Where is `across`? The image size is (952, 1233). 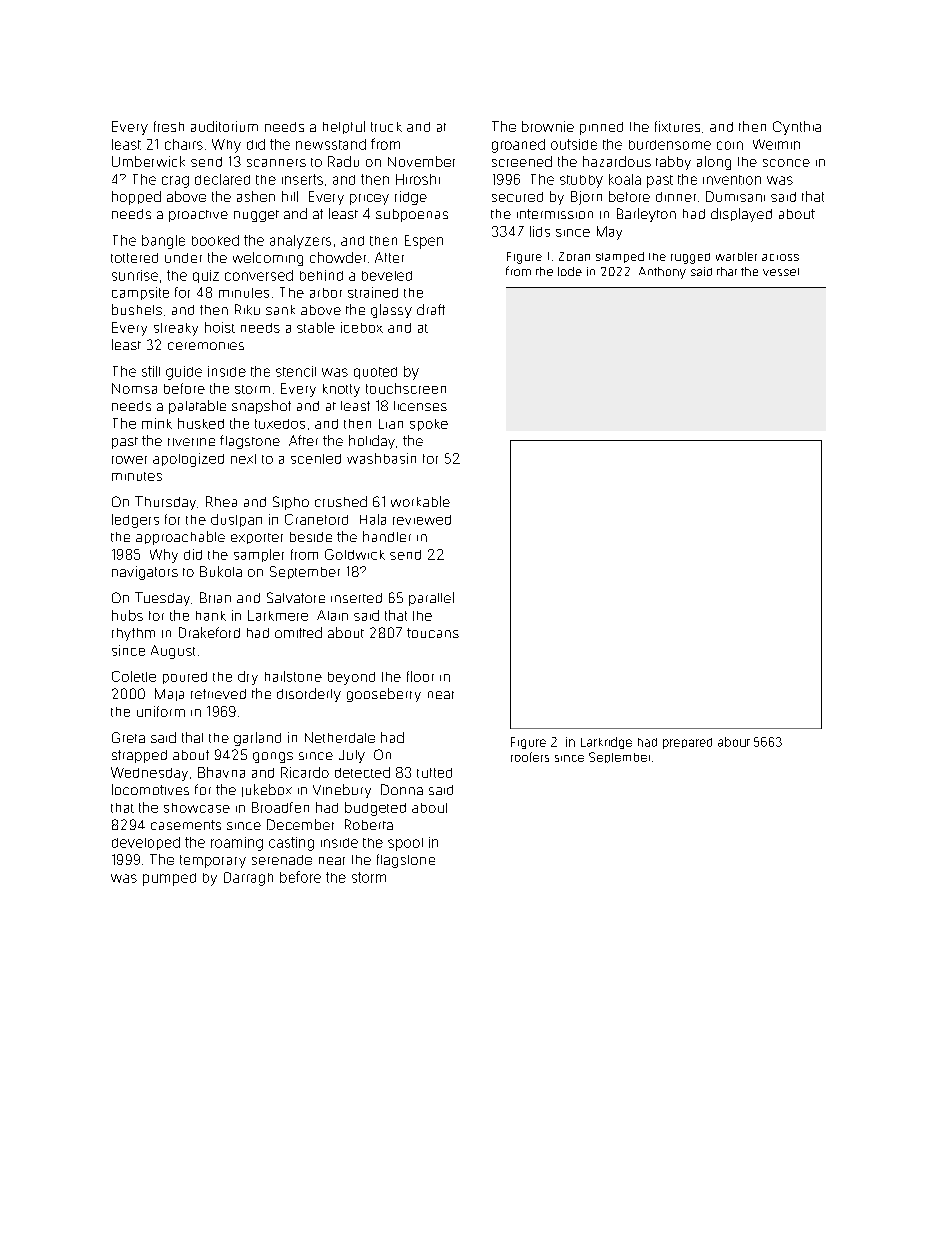
across is located at coordinates (780, 257).
